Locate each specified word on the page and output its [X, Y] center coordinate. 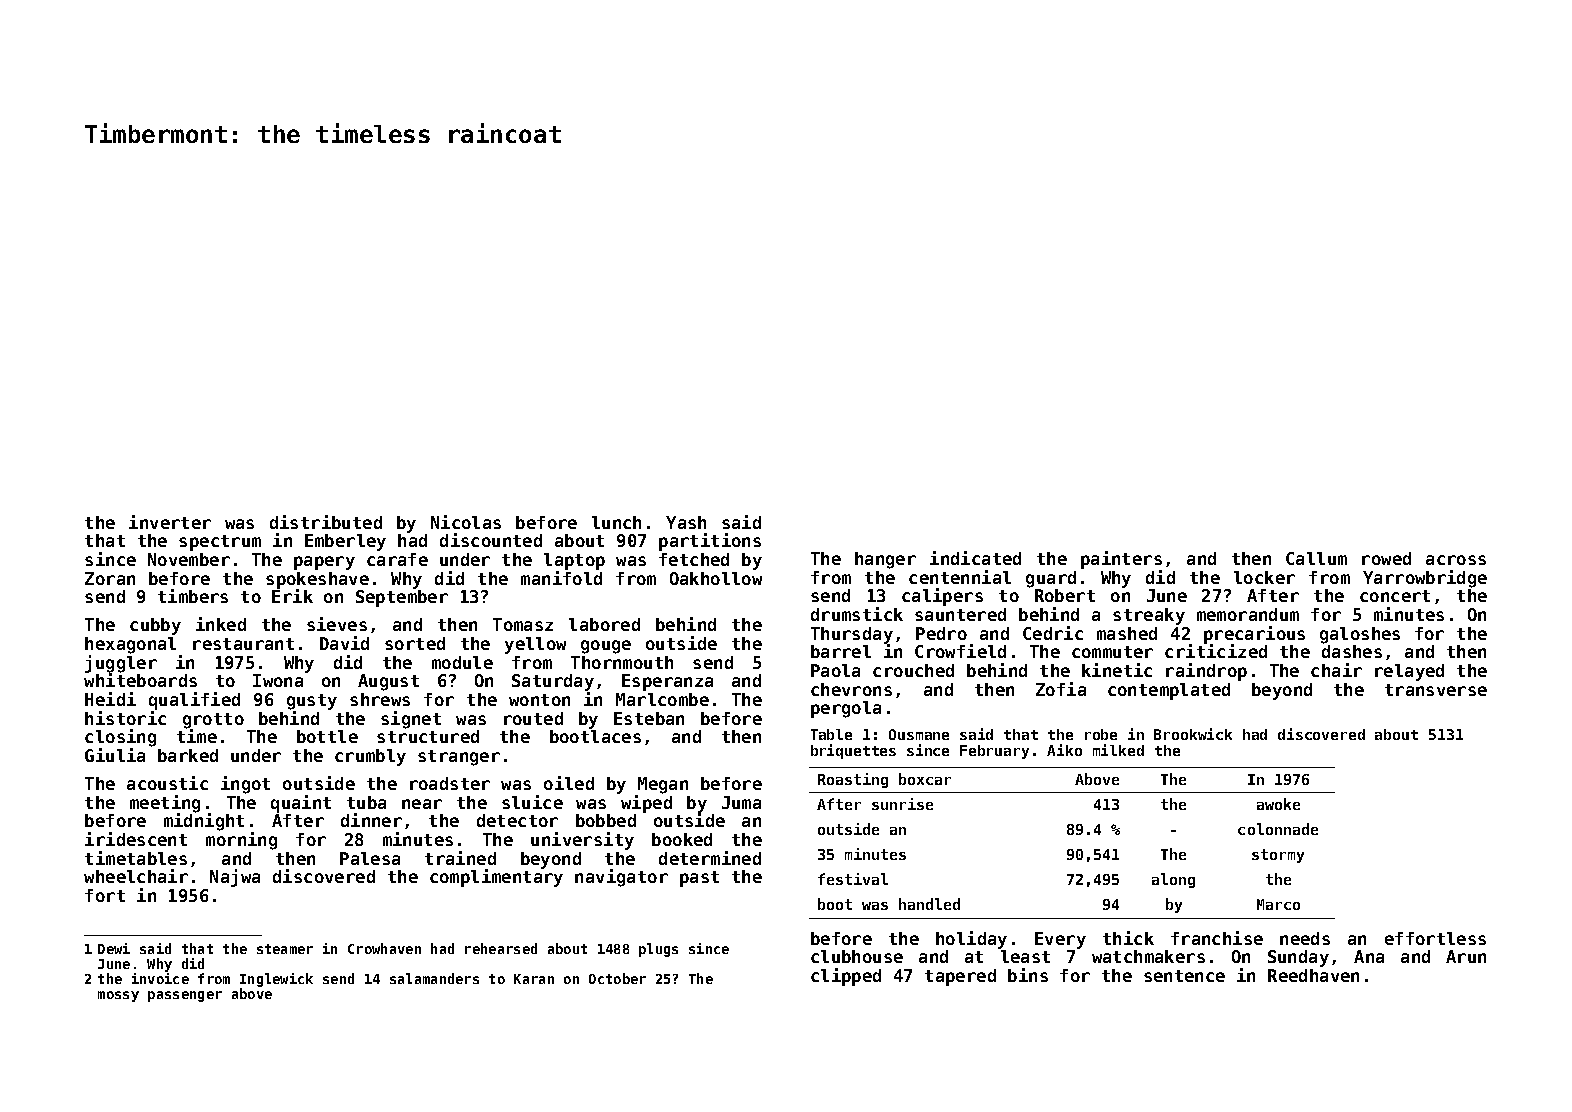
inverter [170, 522]
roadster [450, 783]
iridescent [136, 839]
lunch [616, 522]
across [1456, 560]
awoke [1278, 804]
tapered [960, 977]
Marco [1278, 904]
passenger [185, 996]
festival [853, 879]
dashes [1352, 651]
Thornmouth [622, 662]
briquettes [853, 751]
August [388, 682]
